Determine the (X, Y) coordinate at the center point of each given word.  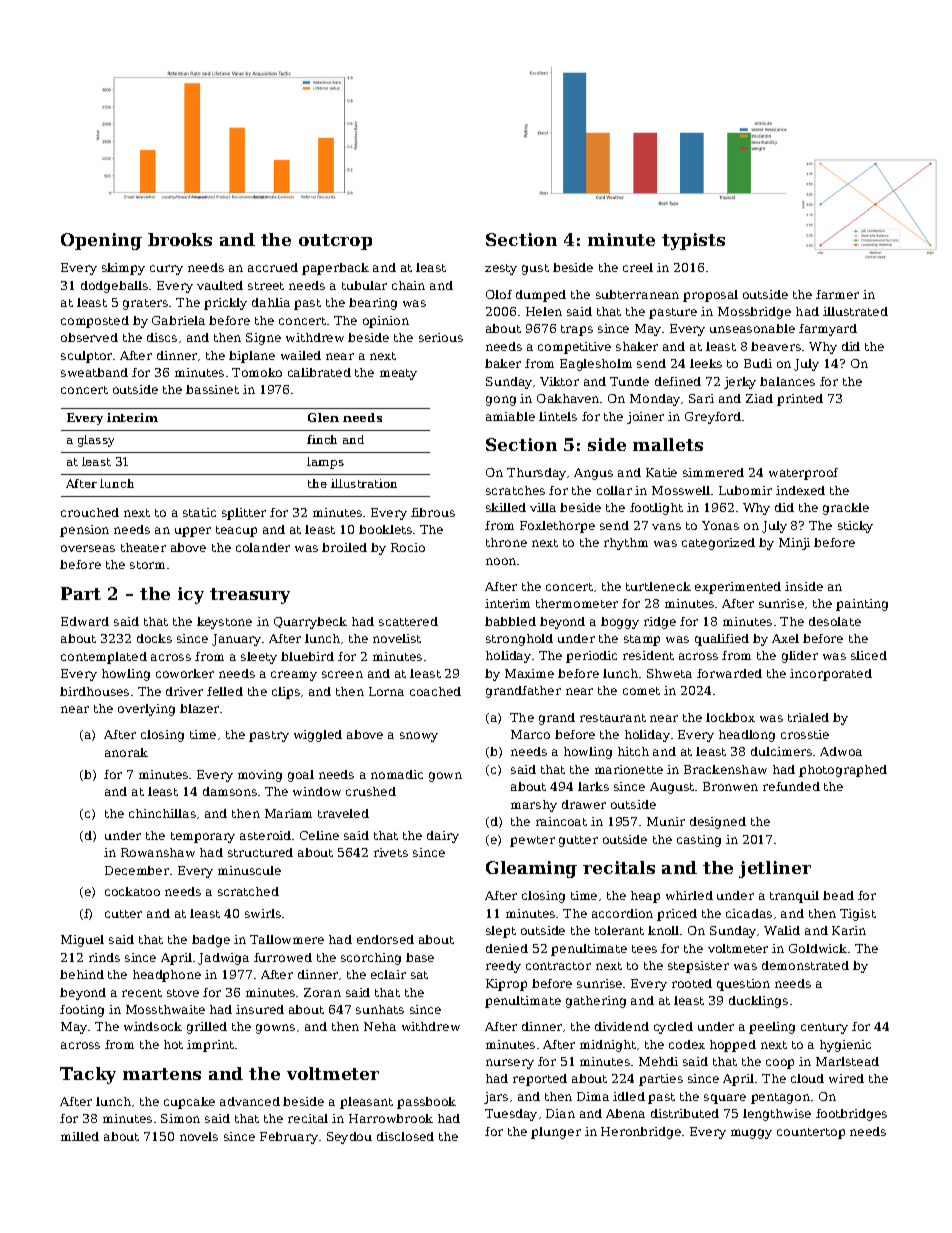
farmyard (828, 330)
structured (260, 852)
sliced (869, 655)
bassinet (212, 389)
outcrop (335, 242)
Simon (180, 1118)
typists (693, 241)
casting (699, 841)
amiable (510, 416)
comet (641, 691)
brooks (180, 239)
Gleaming (531, 869)
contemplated (104, 658)
